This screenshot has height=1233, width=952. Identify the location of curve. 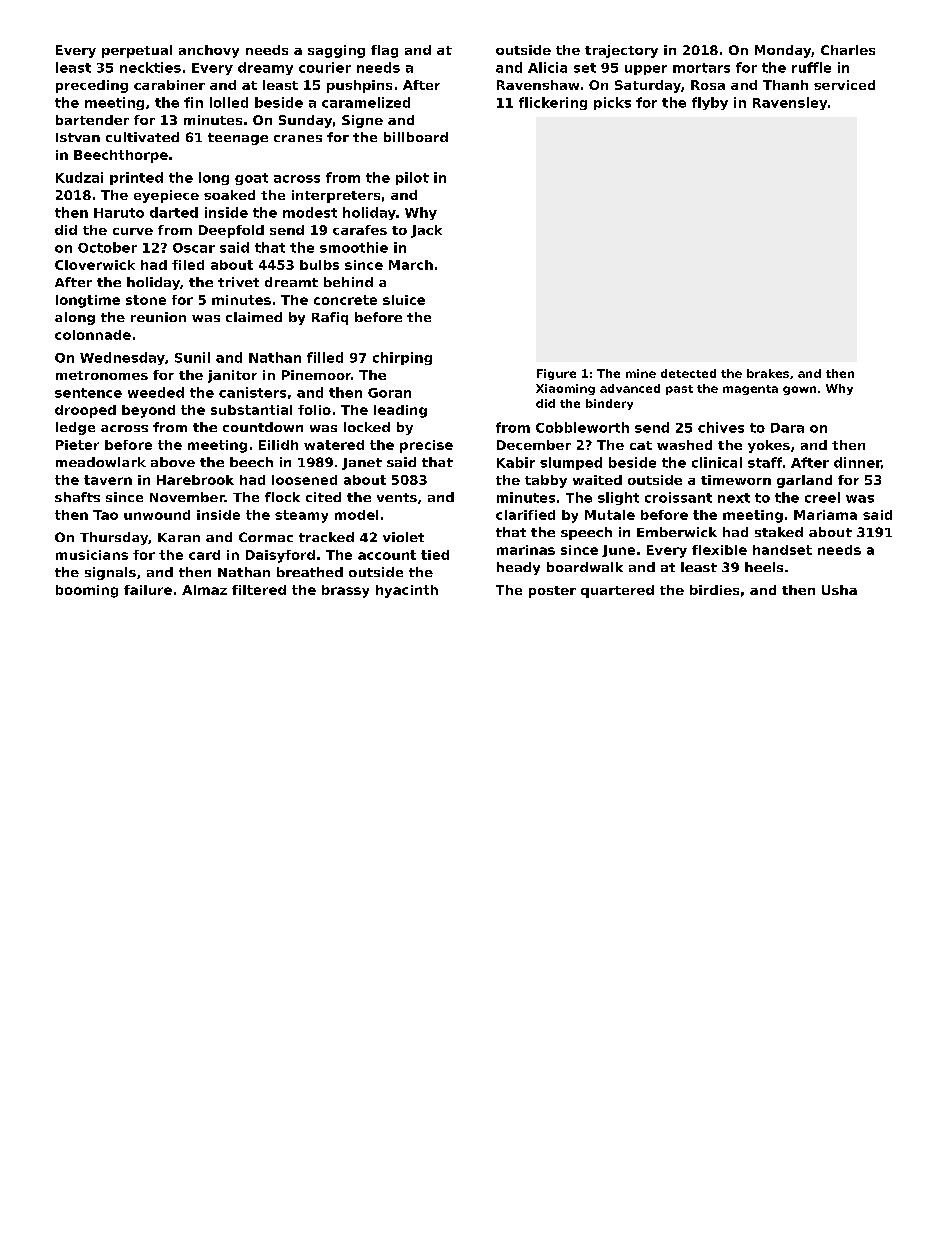
(133, 231).
